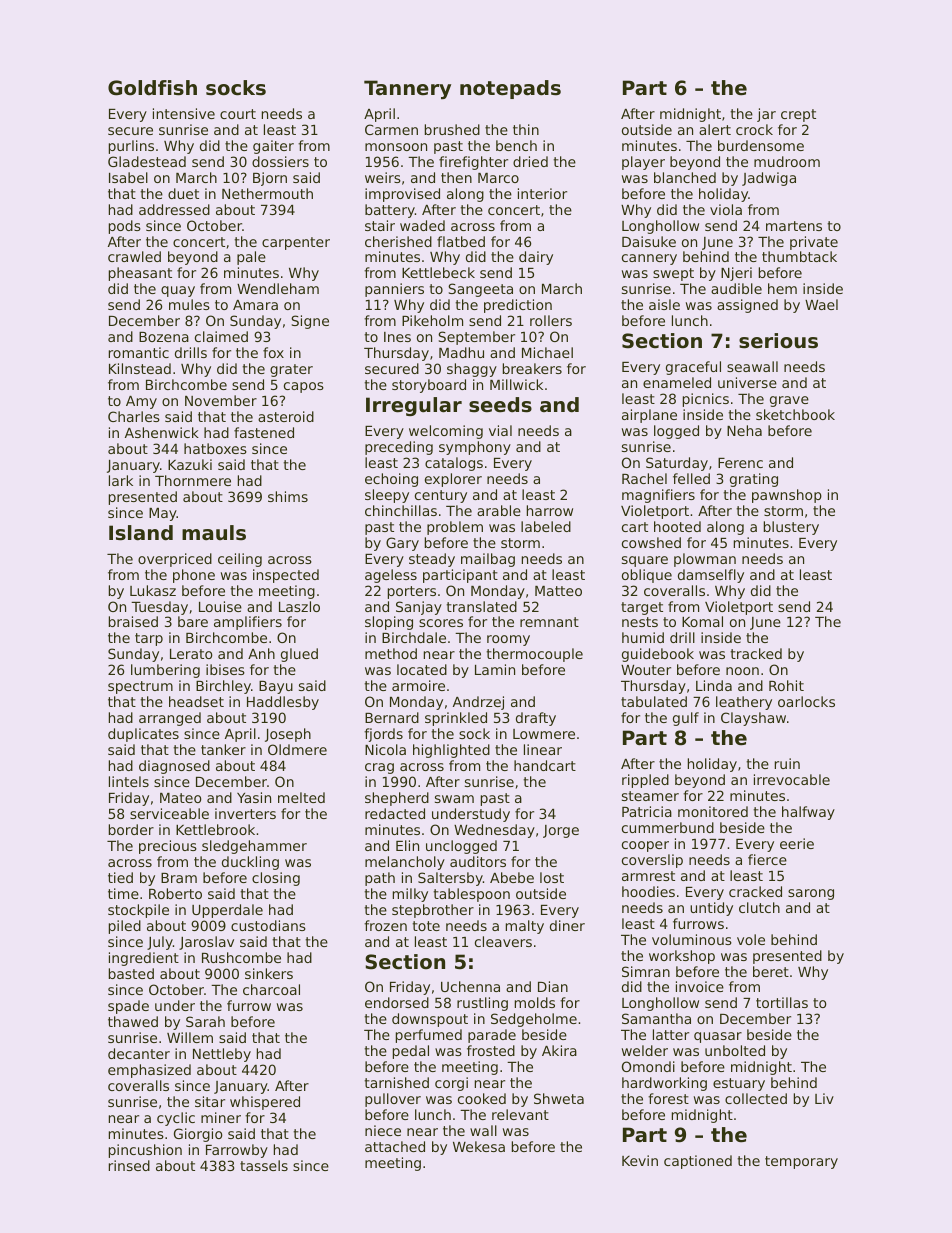 The height and width of the screenshot is (1233, 952). I want to click on Tannery, so click(407, 89).
